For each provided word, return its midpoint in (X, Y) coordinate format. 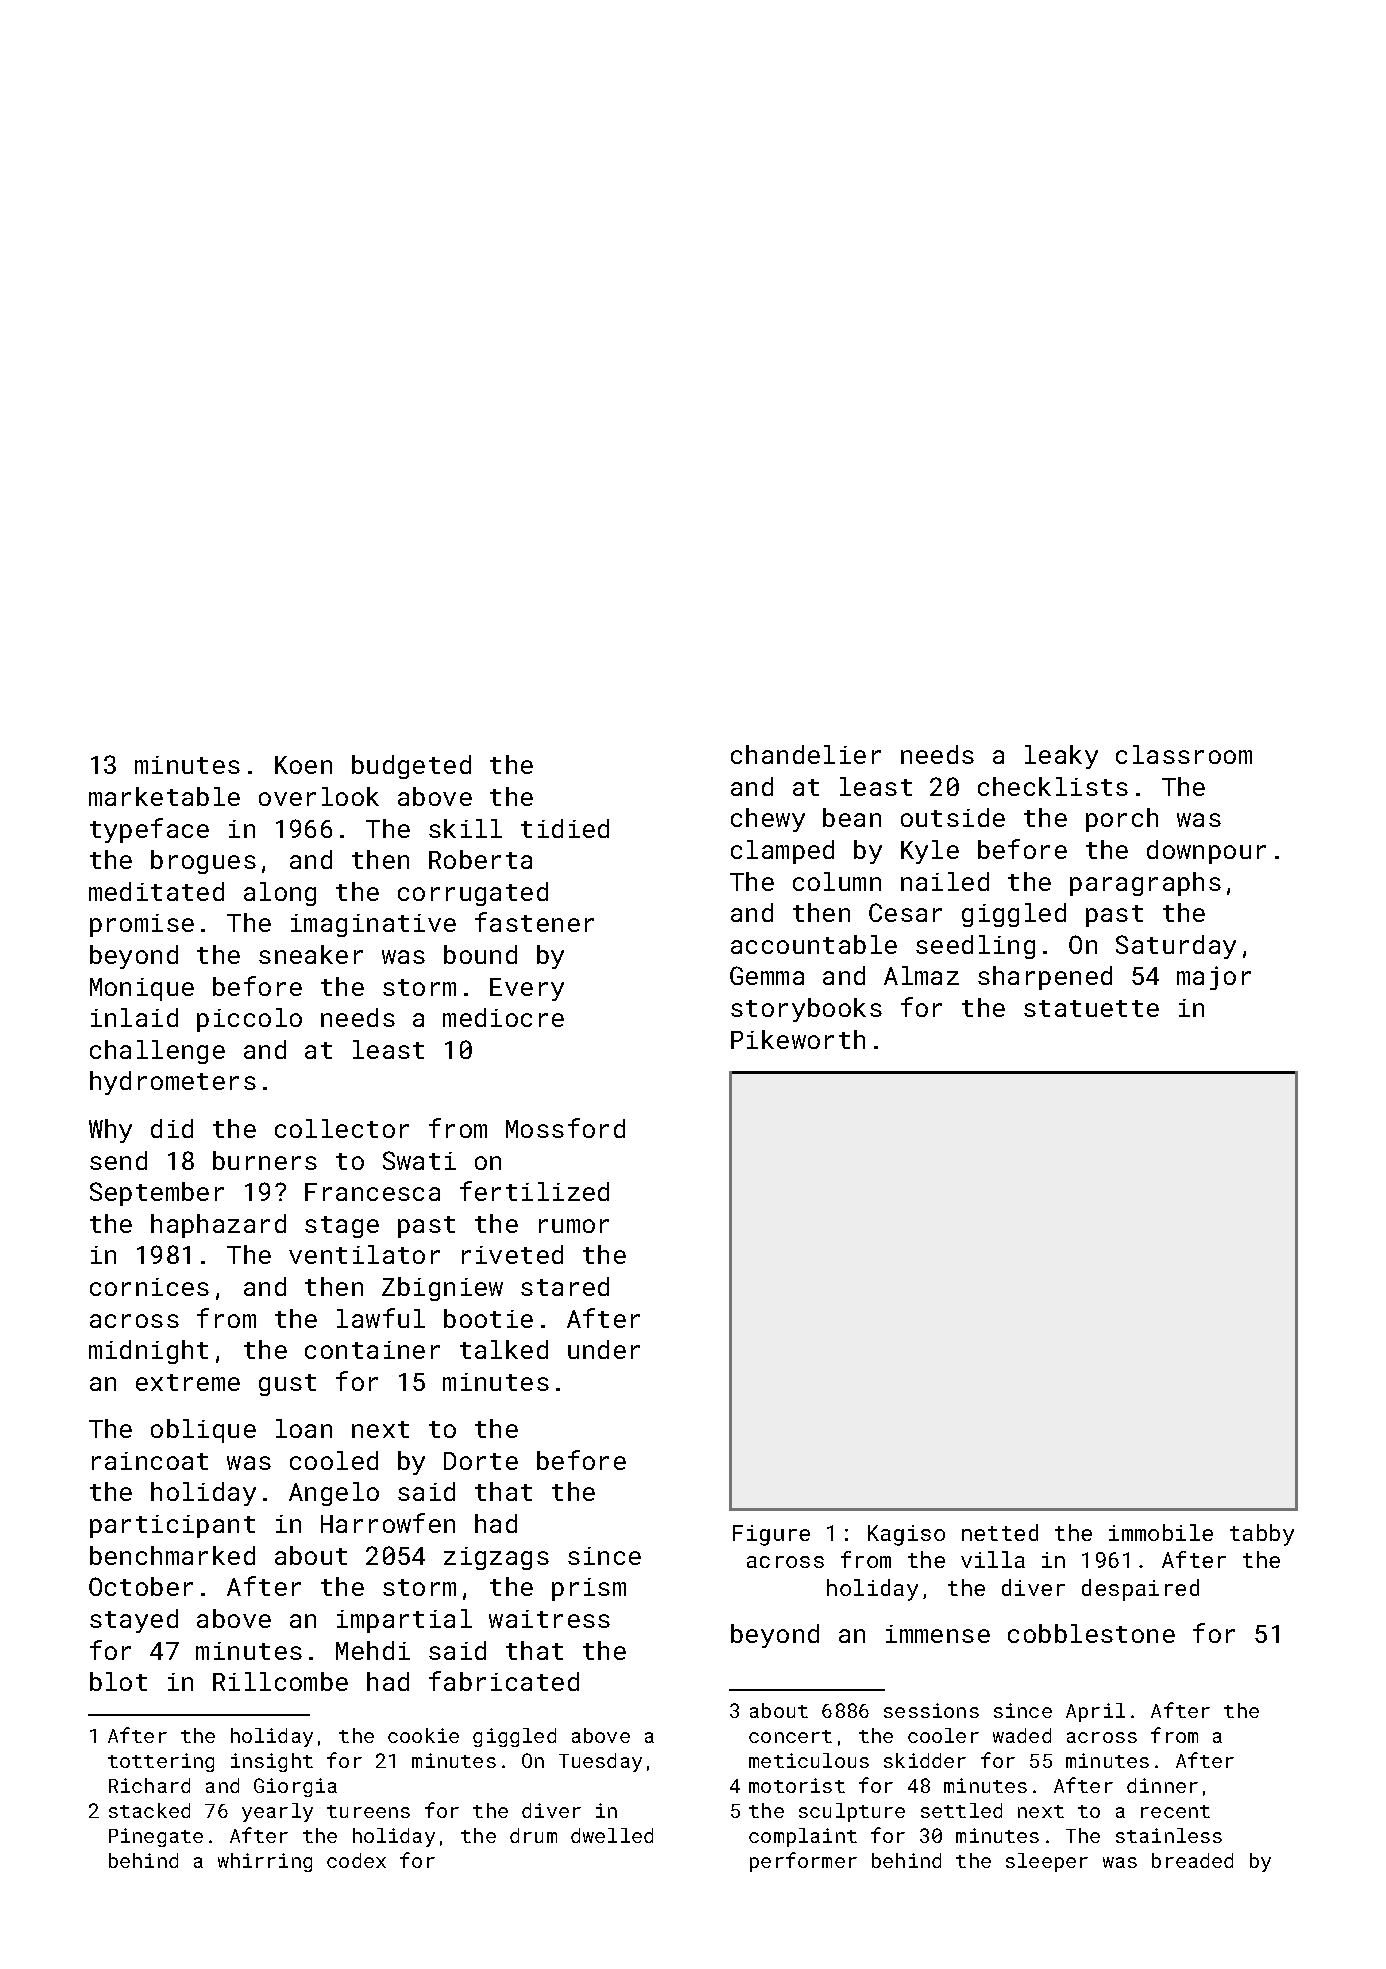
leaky (1061, 757)
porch (1122, 820)
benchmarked (172, 1555)
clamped (782, 852)
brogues (203, 862)
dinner (1162, 1785)
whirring (265, 1862)
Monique (142, 989)
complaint (803, 1837)
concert (790, 1736)
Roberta (480, 859)
